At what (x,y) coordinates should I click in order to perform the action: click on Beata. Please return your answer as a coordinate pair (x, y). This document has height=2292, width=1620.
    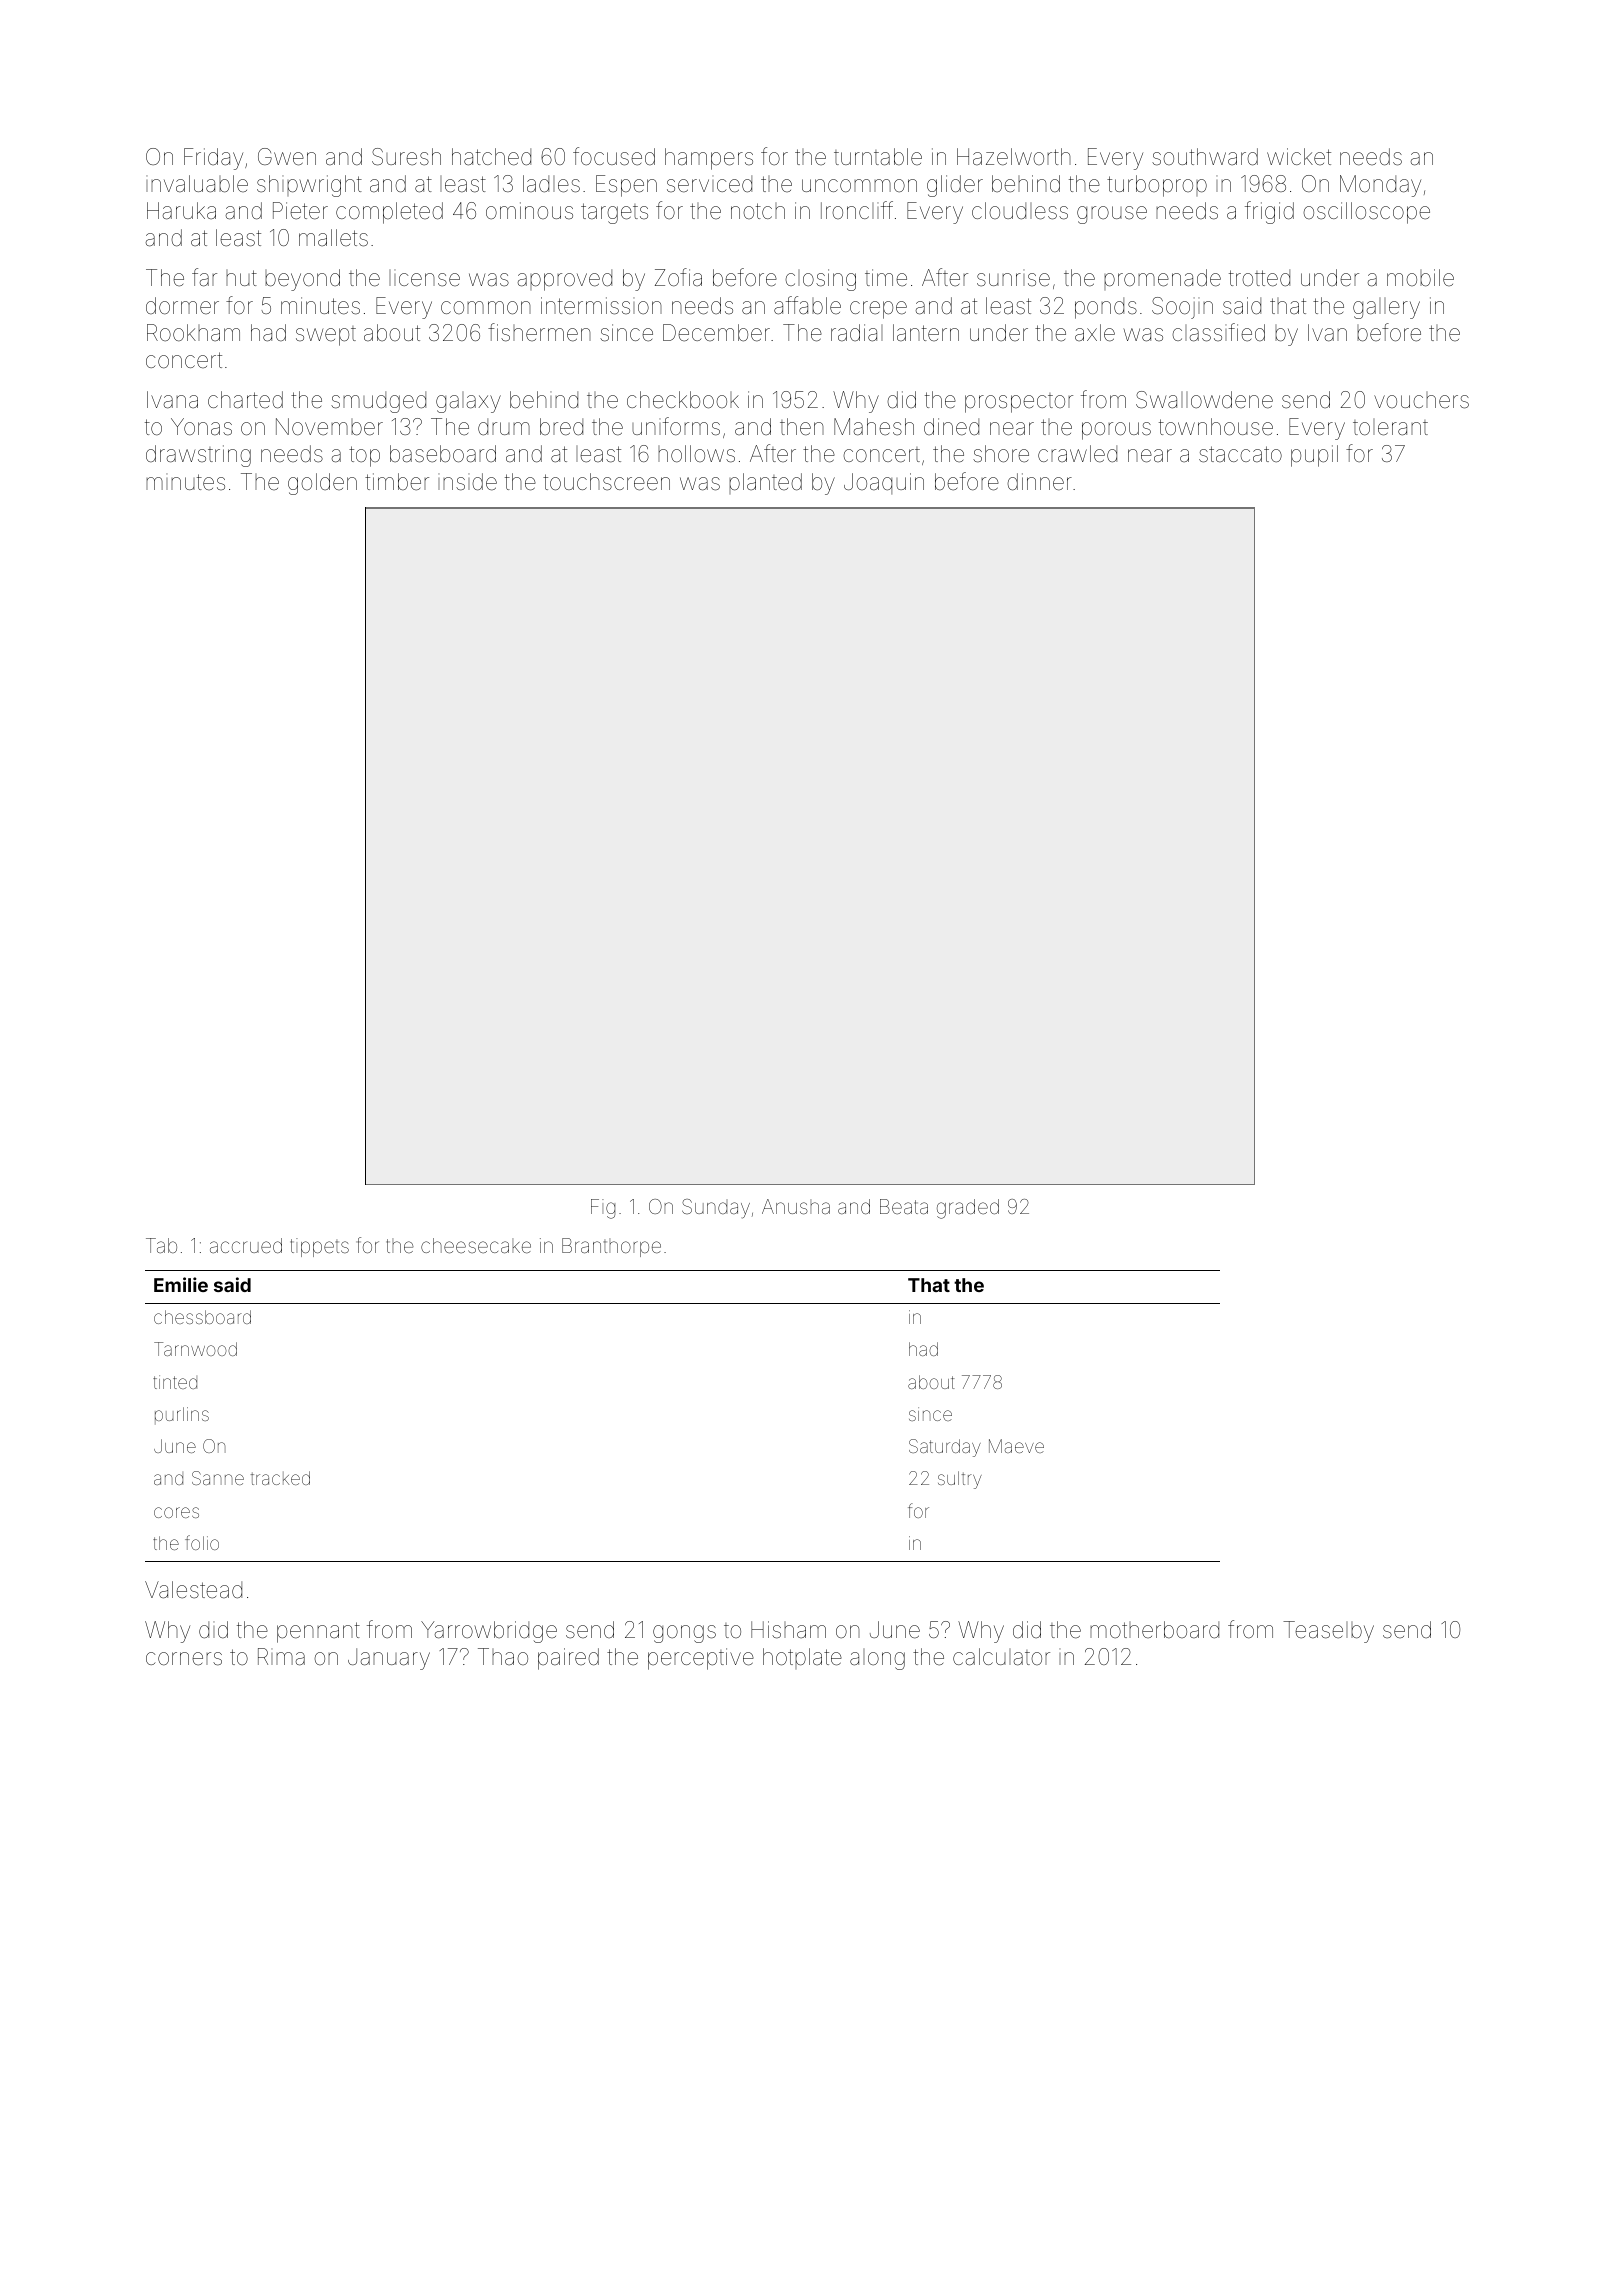
    Looking at the image, I should click on (904, 1206).
